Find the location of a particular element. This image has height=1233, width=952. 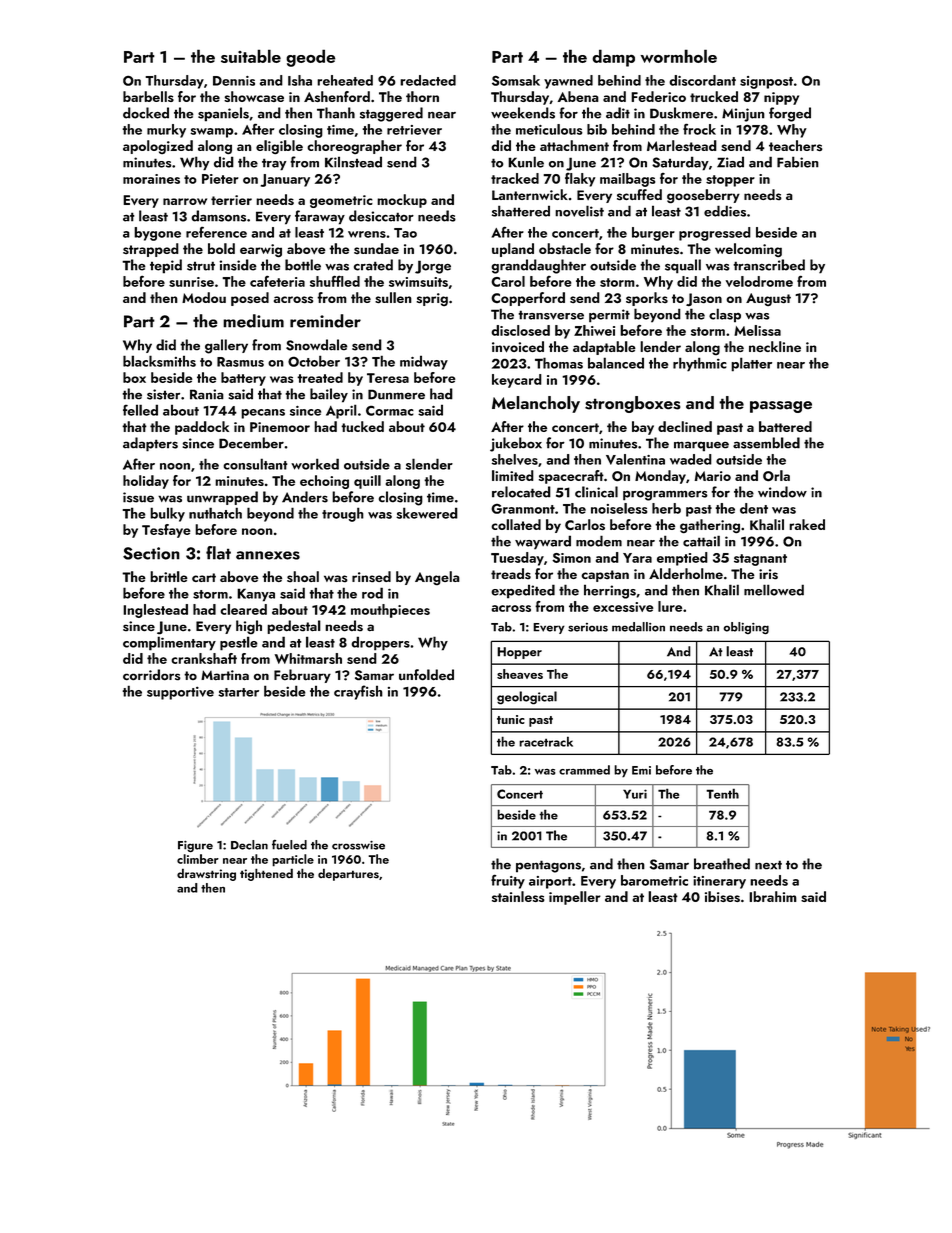

passage is located at coordinates (781, 407).
